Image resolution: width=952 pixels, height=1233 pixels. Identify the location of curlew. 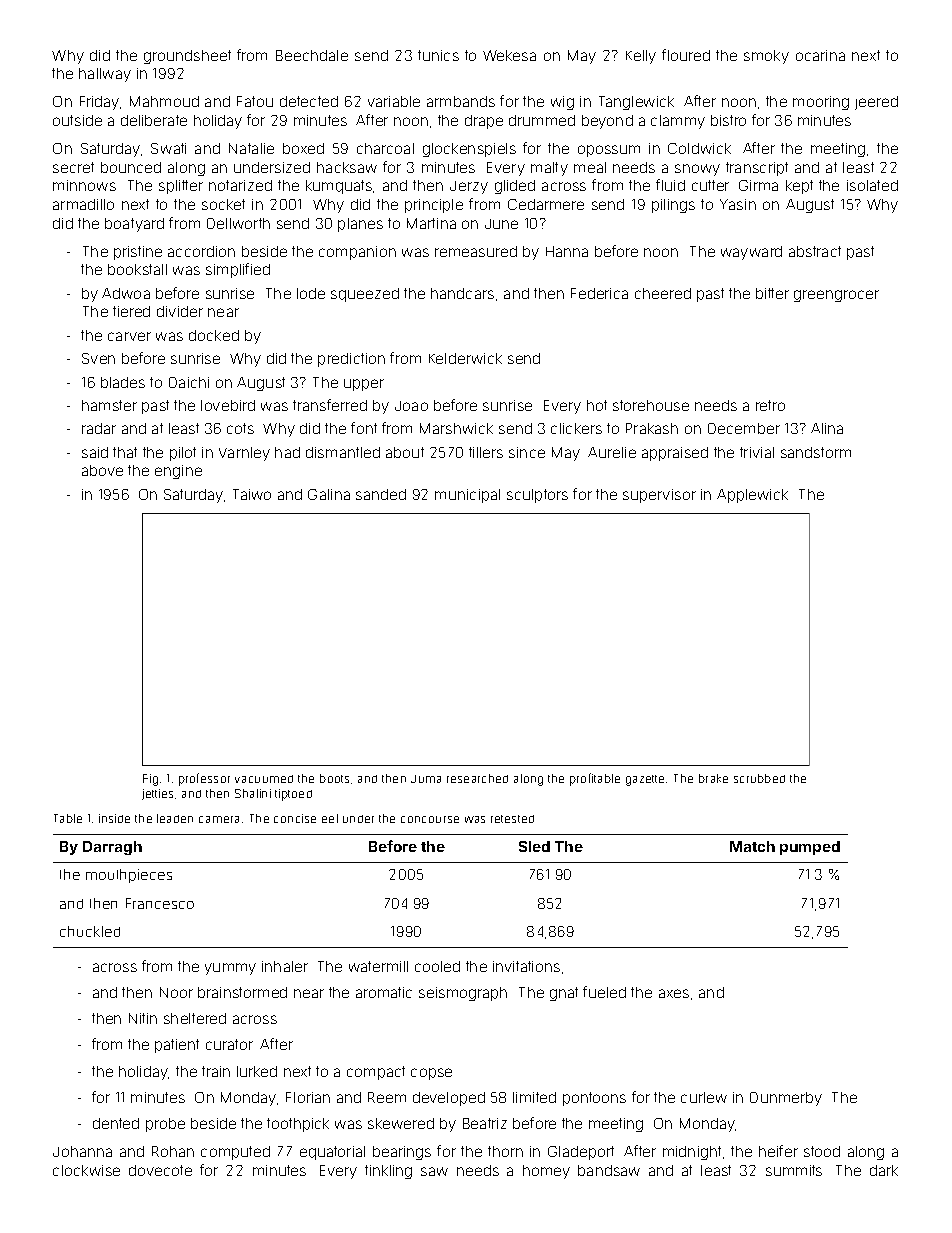
(704, 1097).
